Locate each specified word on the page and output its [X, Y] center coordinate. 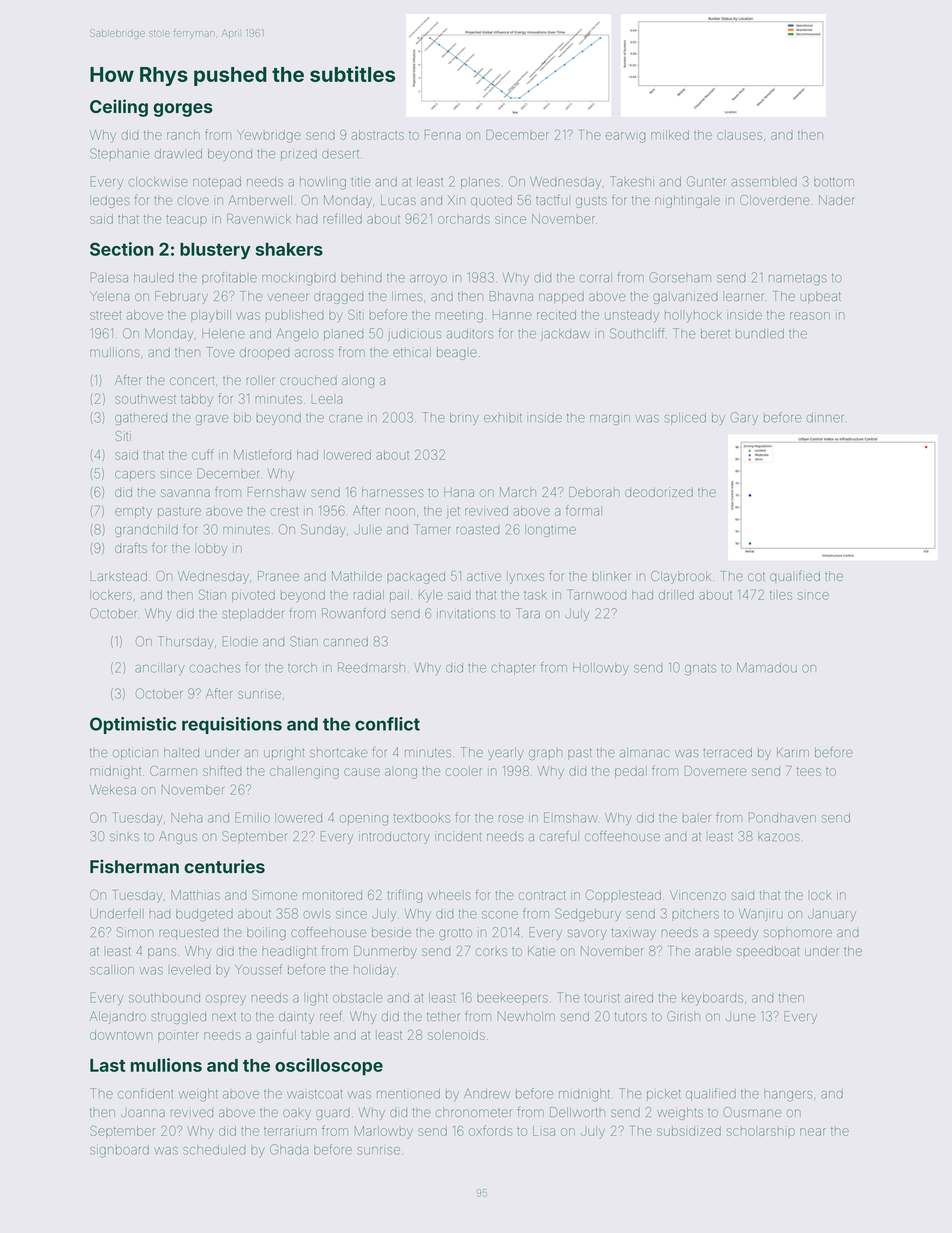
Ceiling [119, 108]
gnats [700, 669]
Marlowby [384, 1132]
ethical [412, 352]
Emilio [252, 817]
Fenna [443, 135]
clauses [739, 135]
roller [261, 381]
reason [810, 316]
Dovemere [715, 771]
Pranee [278, 576]
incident [458, 836]
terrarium [290, 1131]
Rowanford [353, 613]
